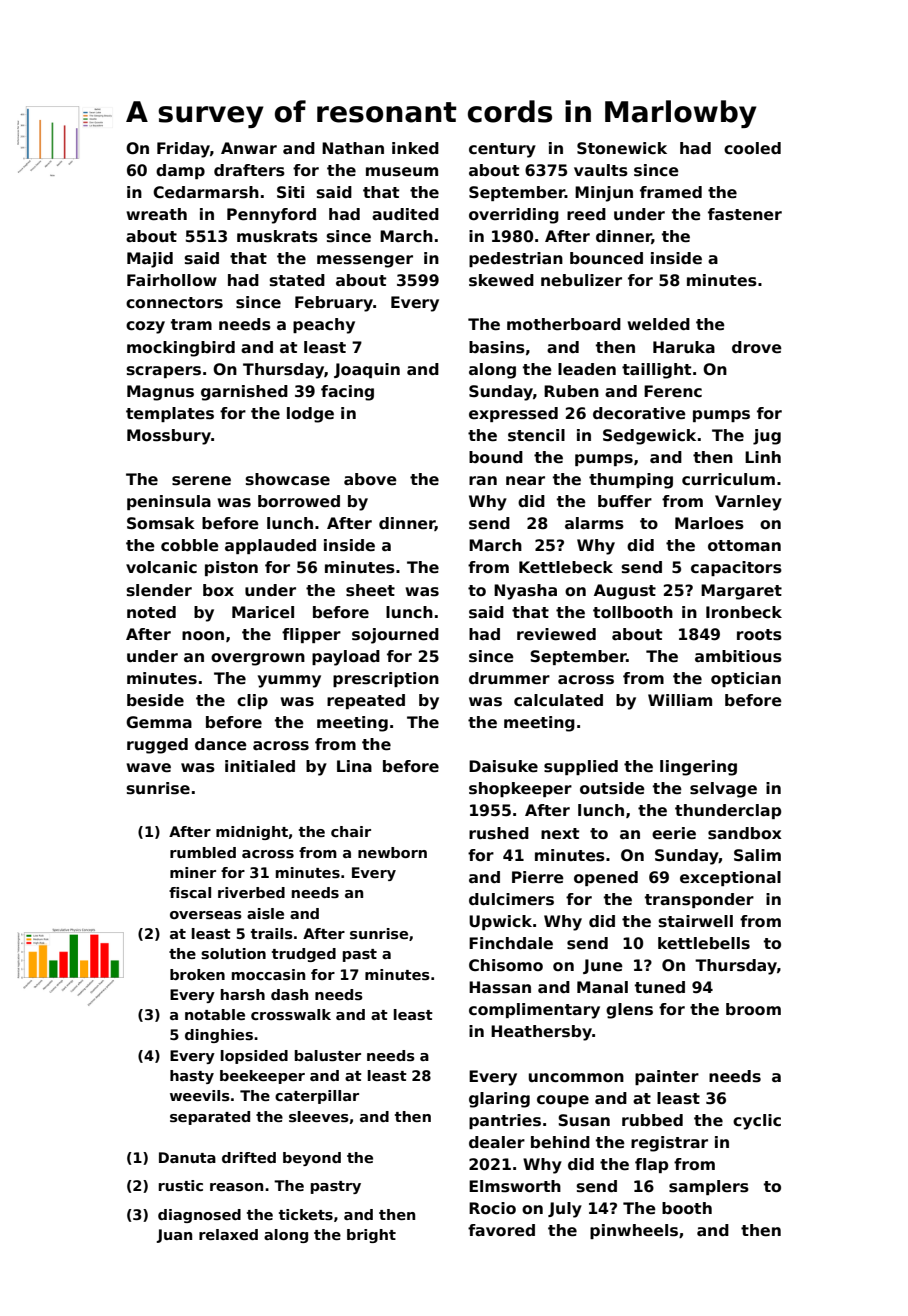  What do you see at coordinates (415, 148) in the screenshot?
I see `inked` at bounding box center [415, 148].
